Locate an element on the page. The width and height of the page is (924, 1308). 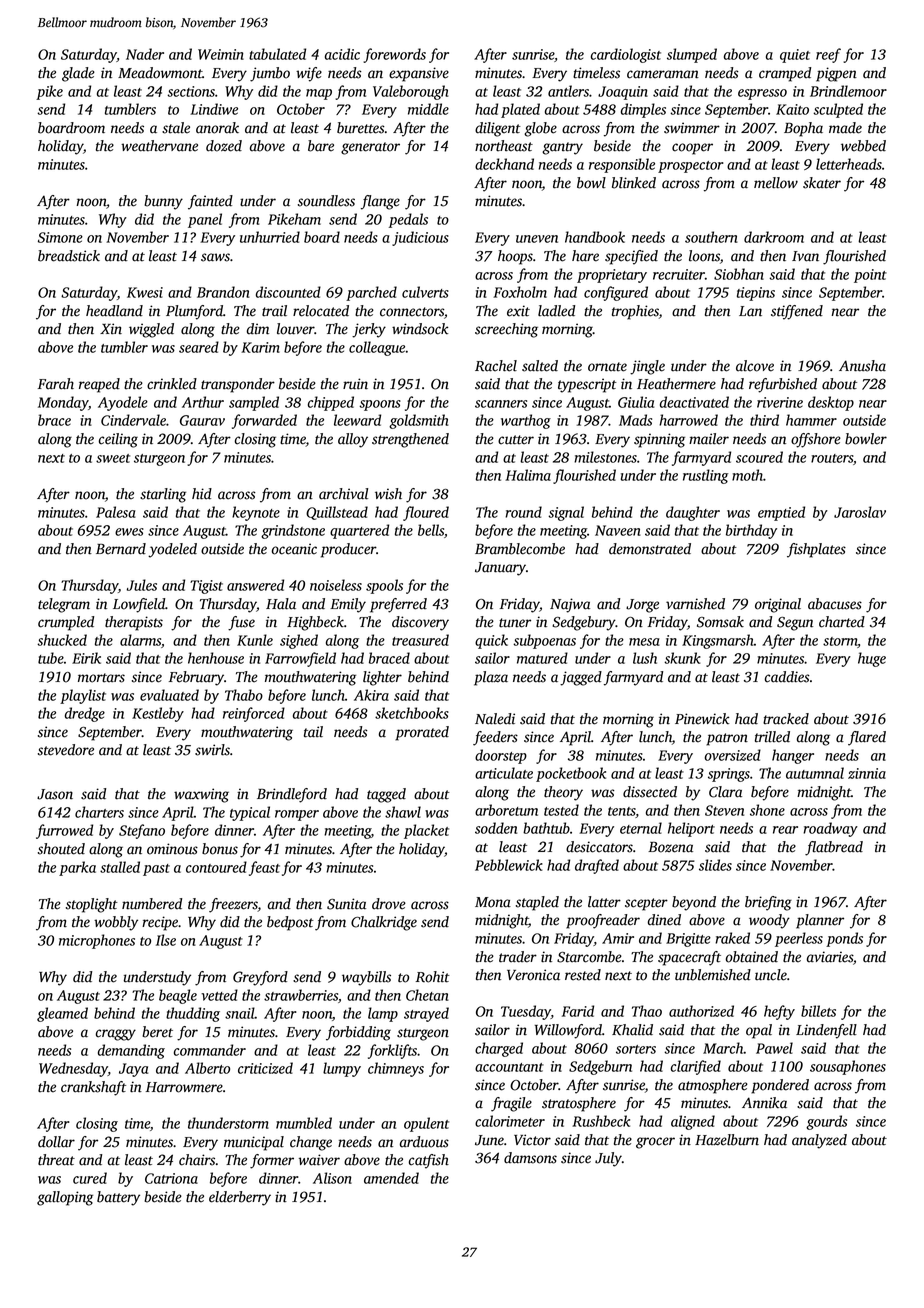
Naledi is located at coordinates (495, 719).
